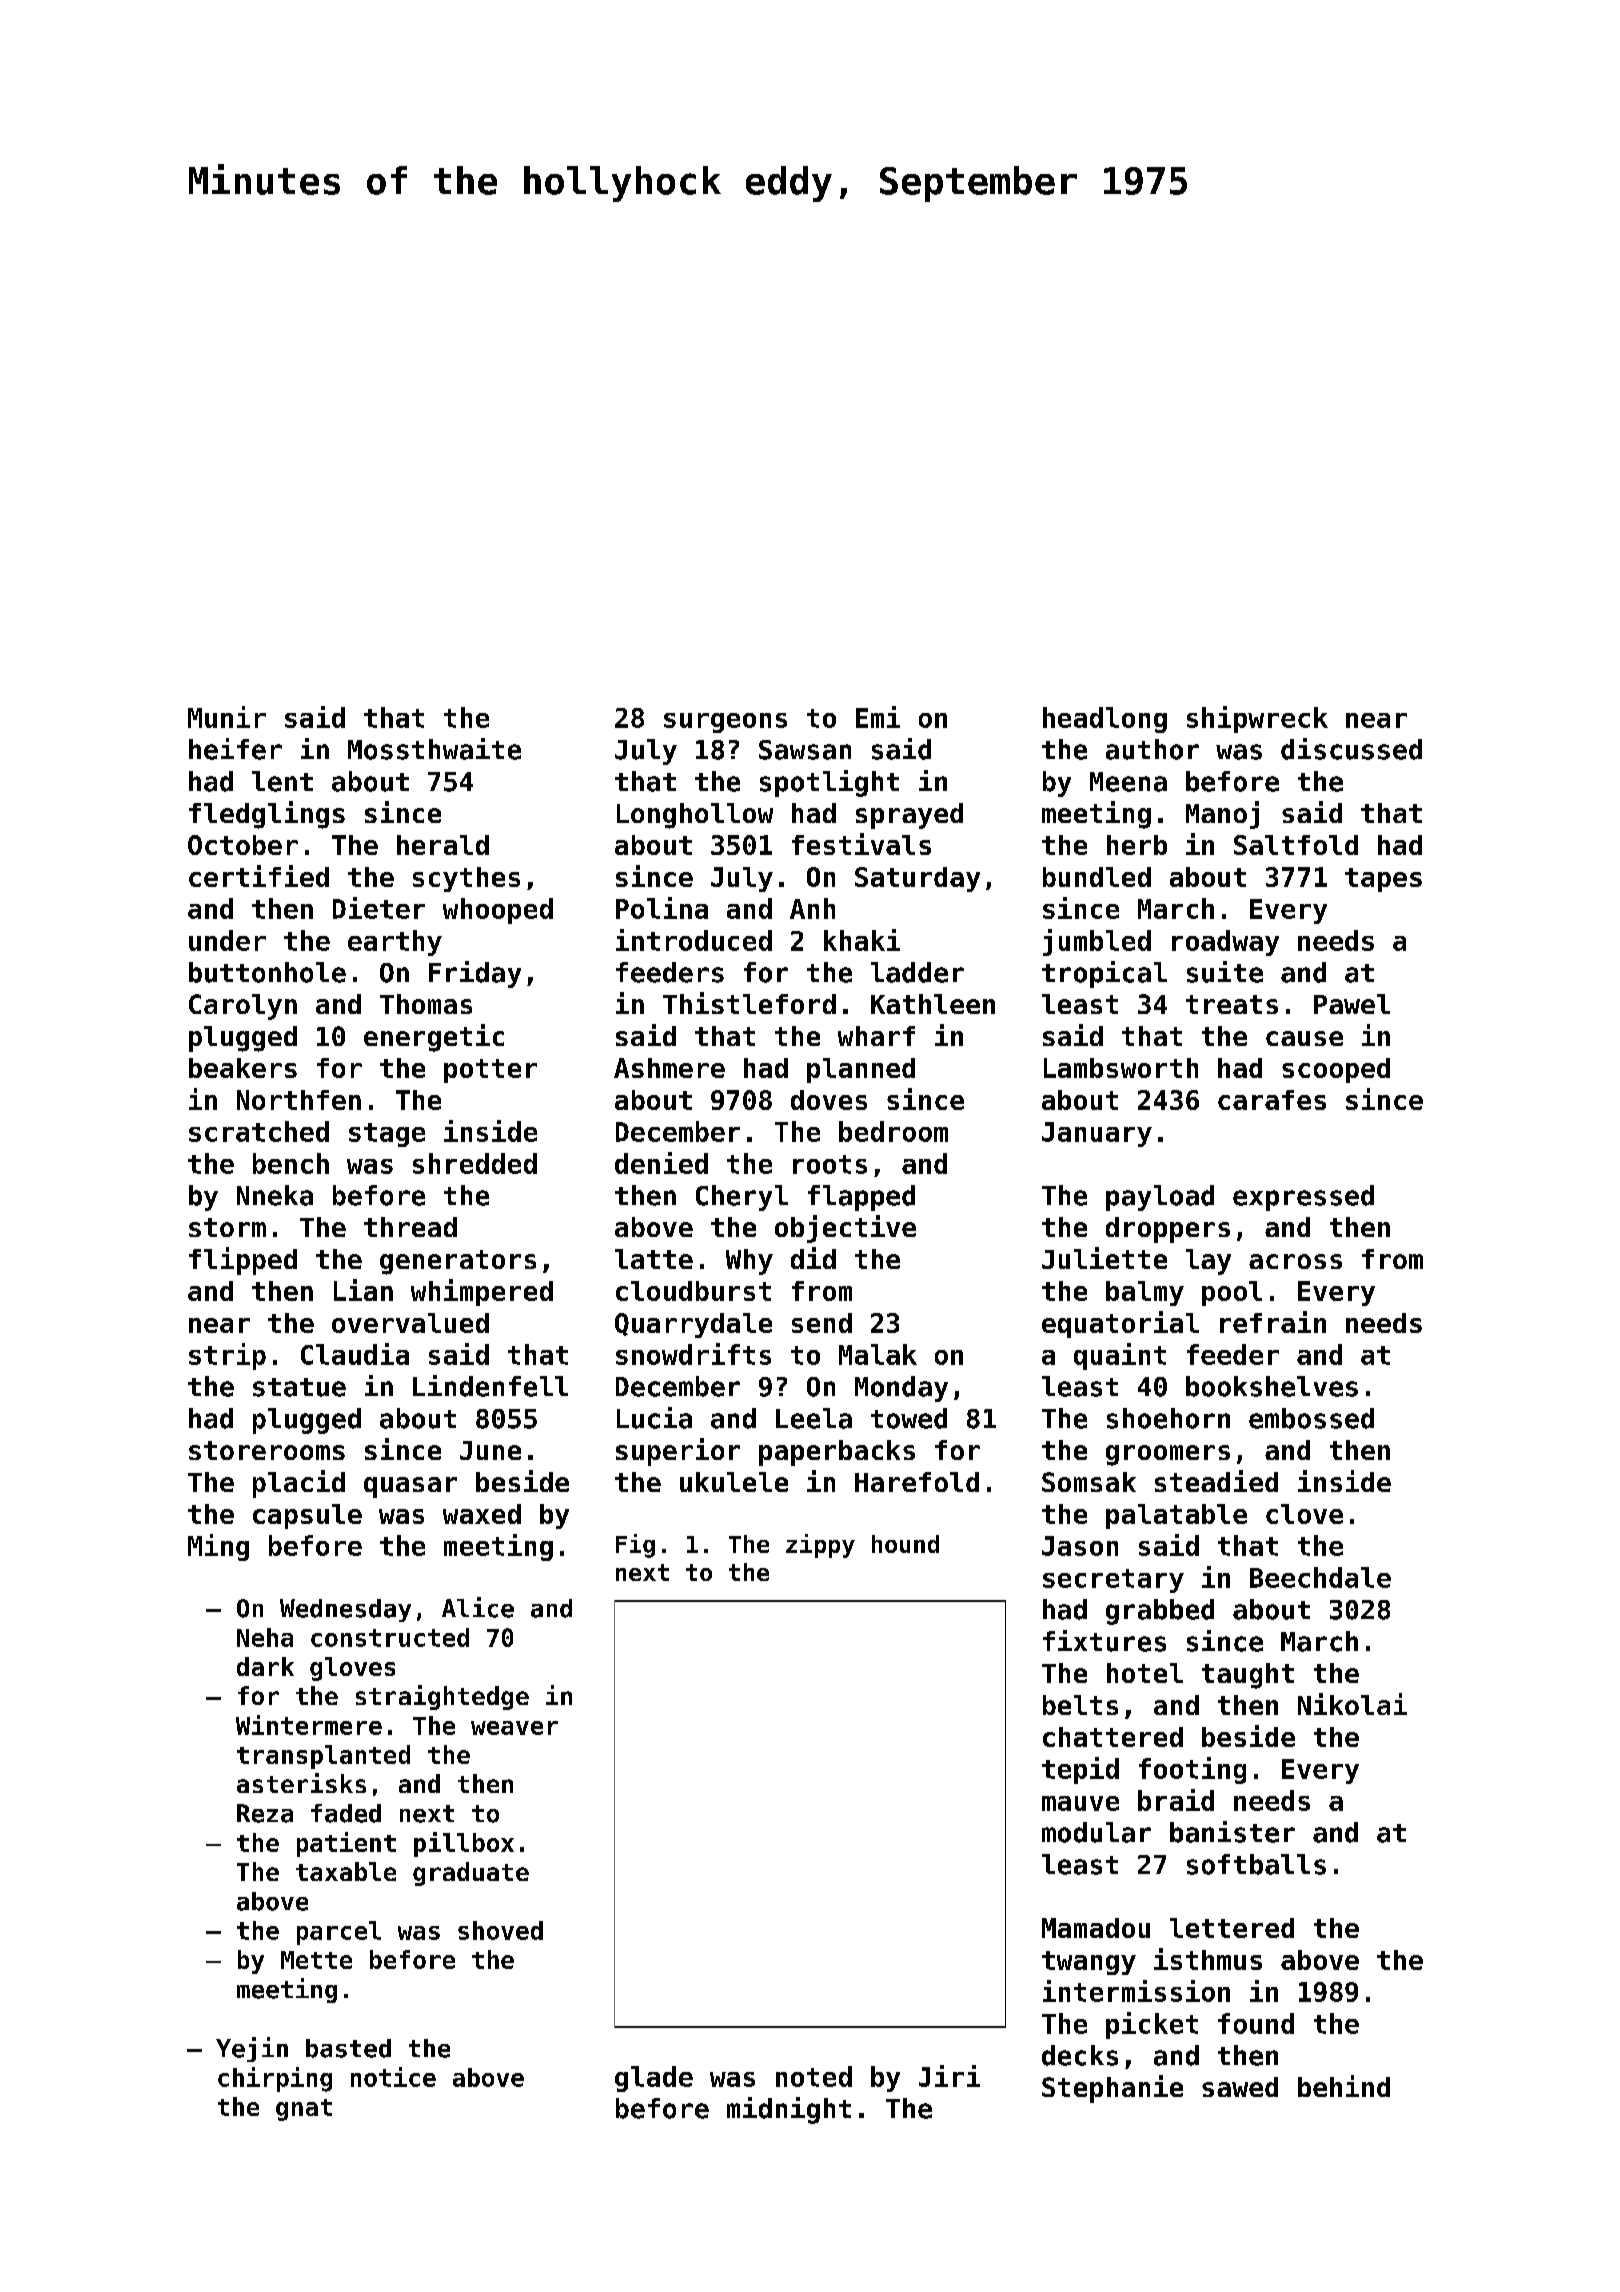 This screenshot has height=2292, width=1620. Describe the element at coordinates (227, 717) in the screenshot. I see `Munir` at that location.
